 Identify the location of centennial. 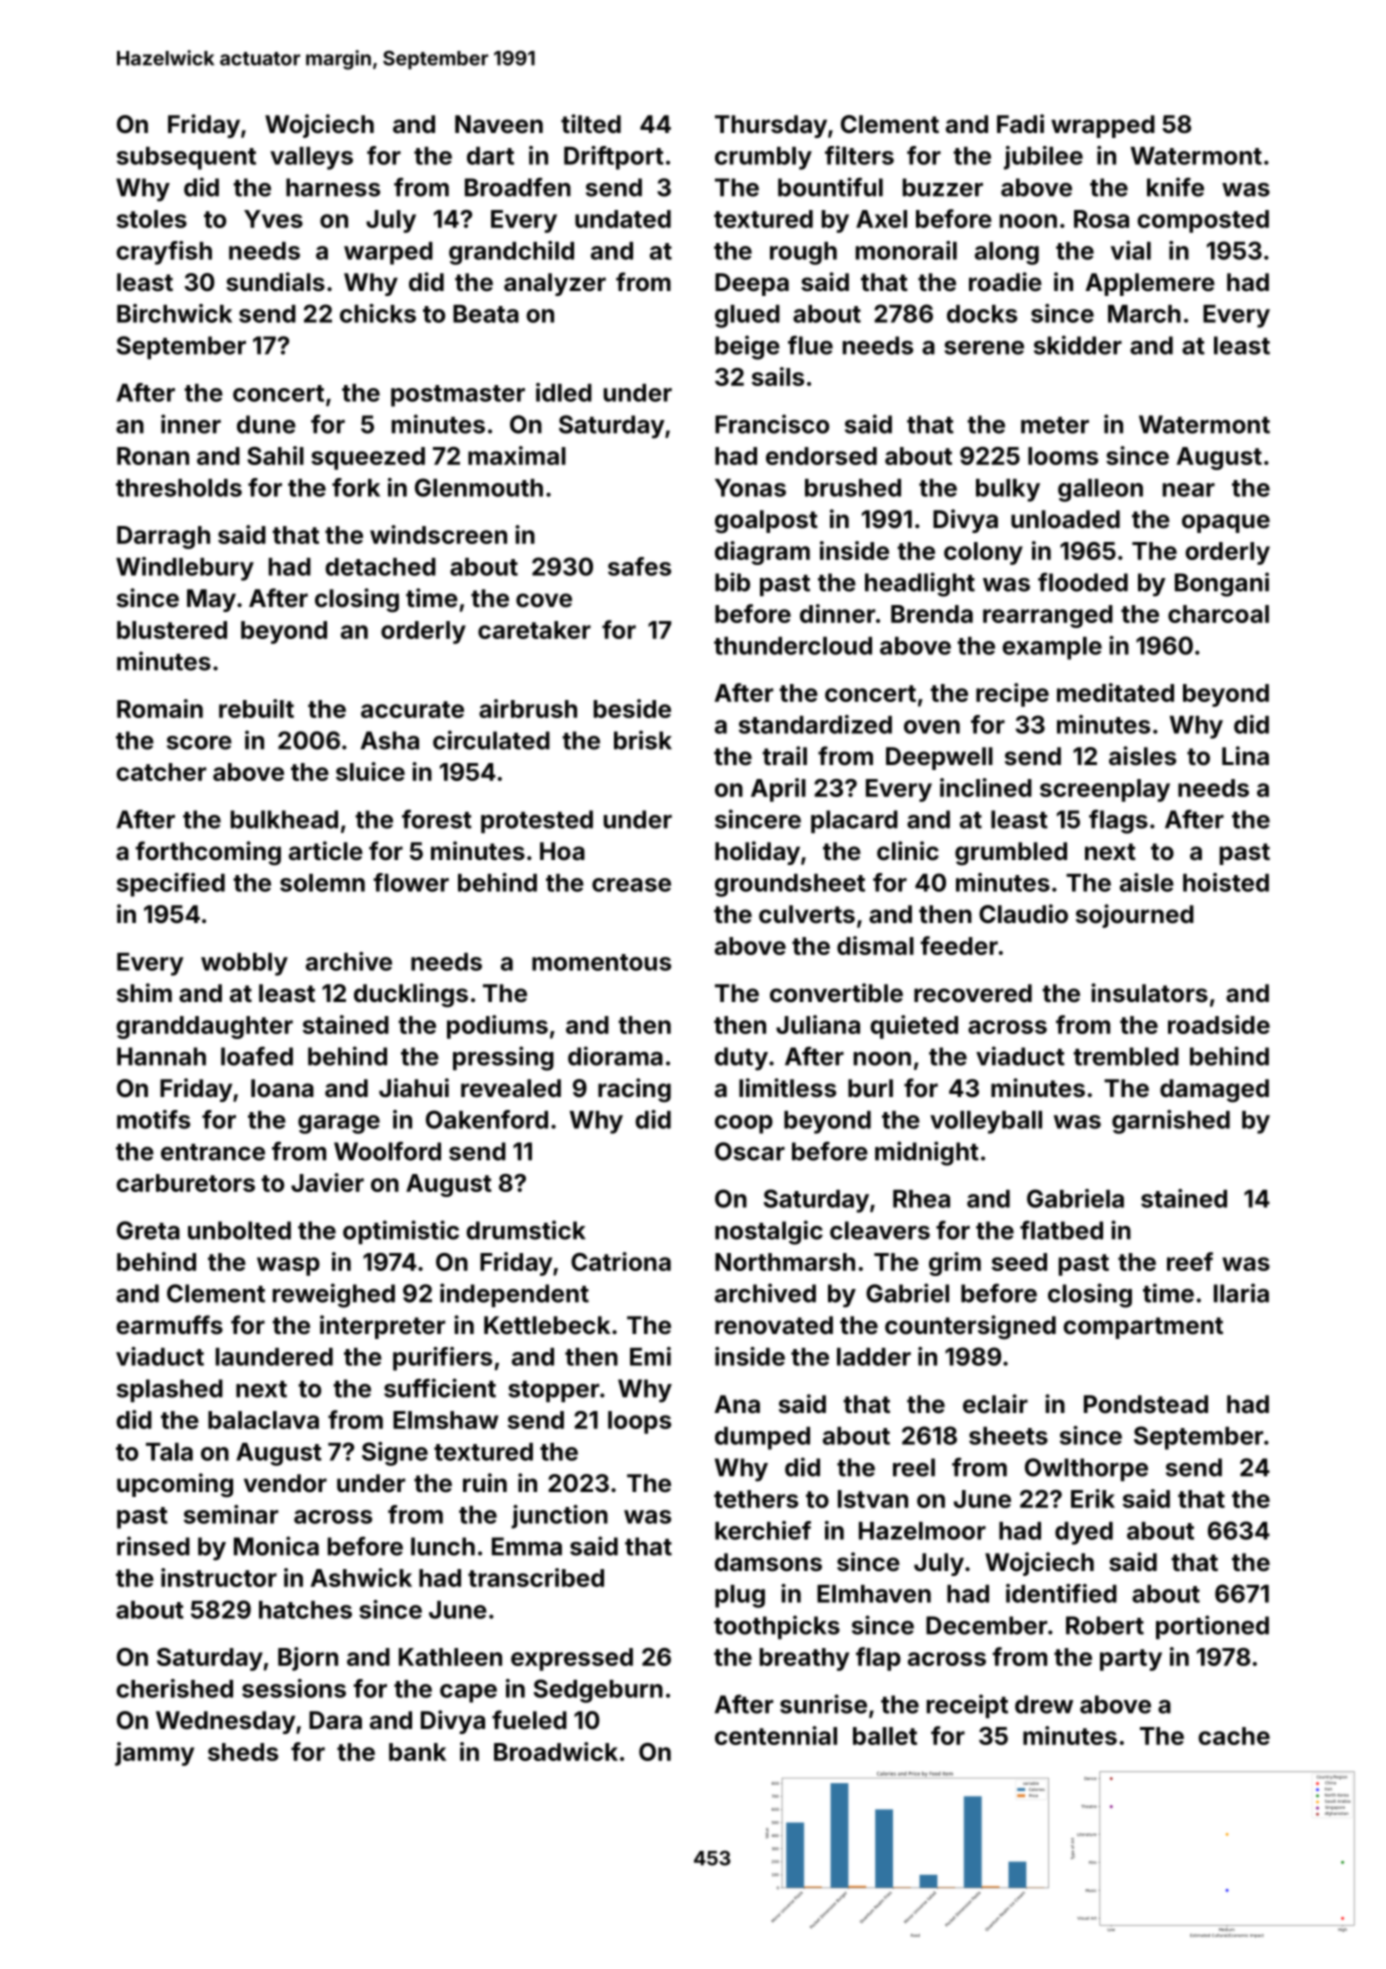
(776, 1735).
